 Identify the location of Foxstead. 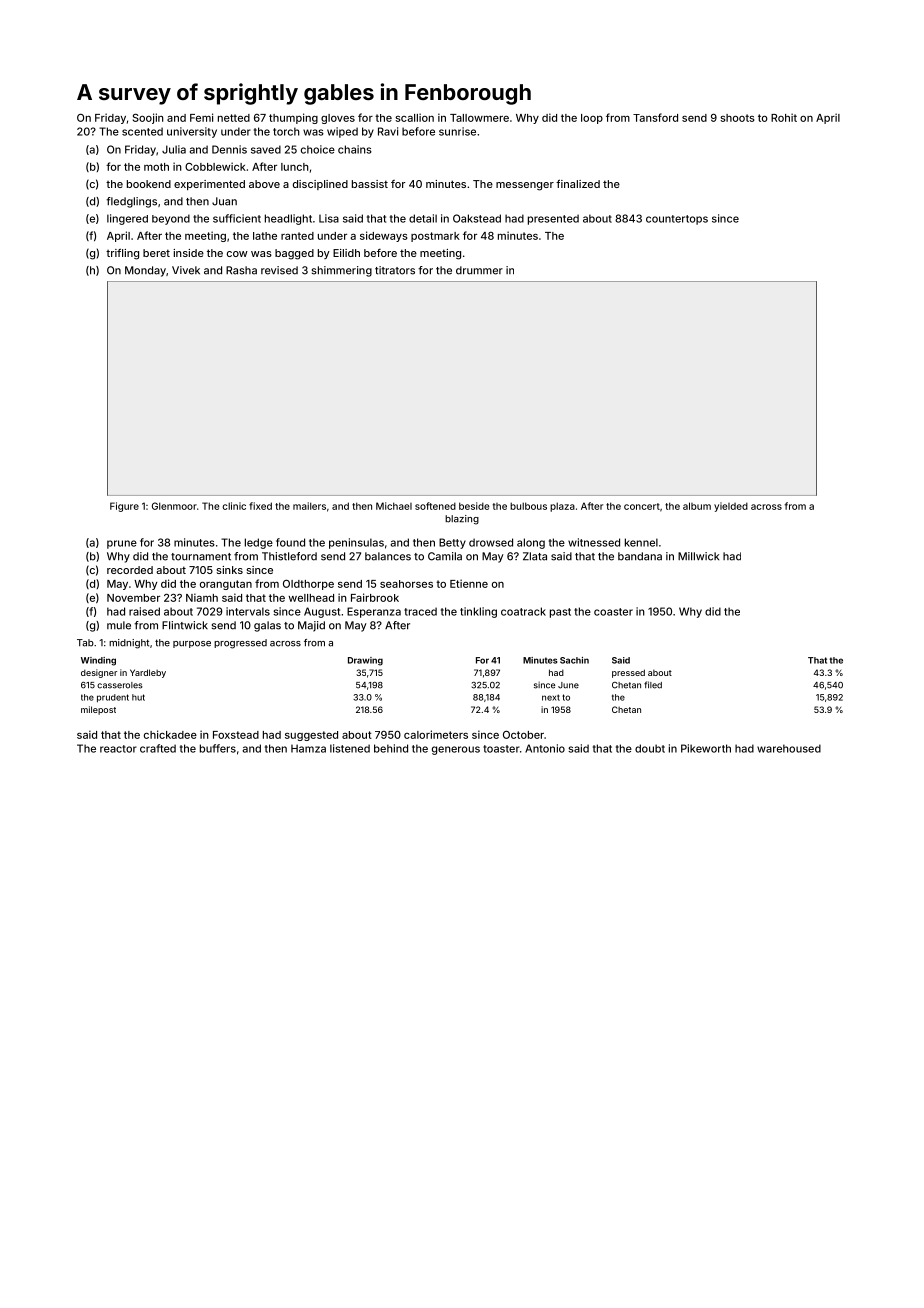
(236, 735).
